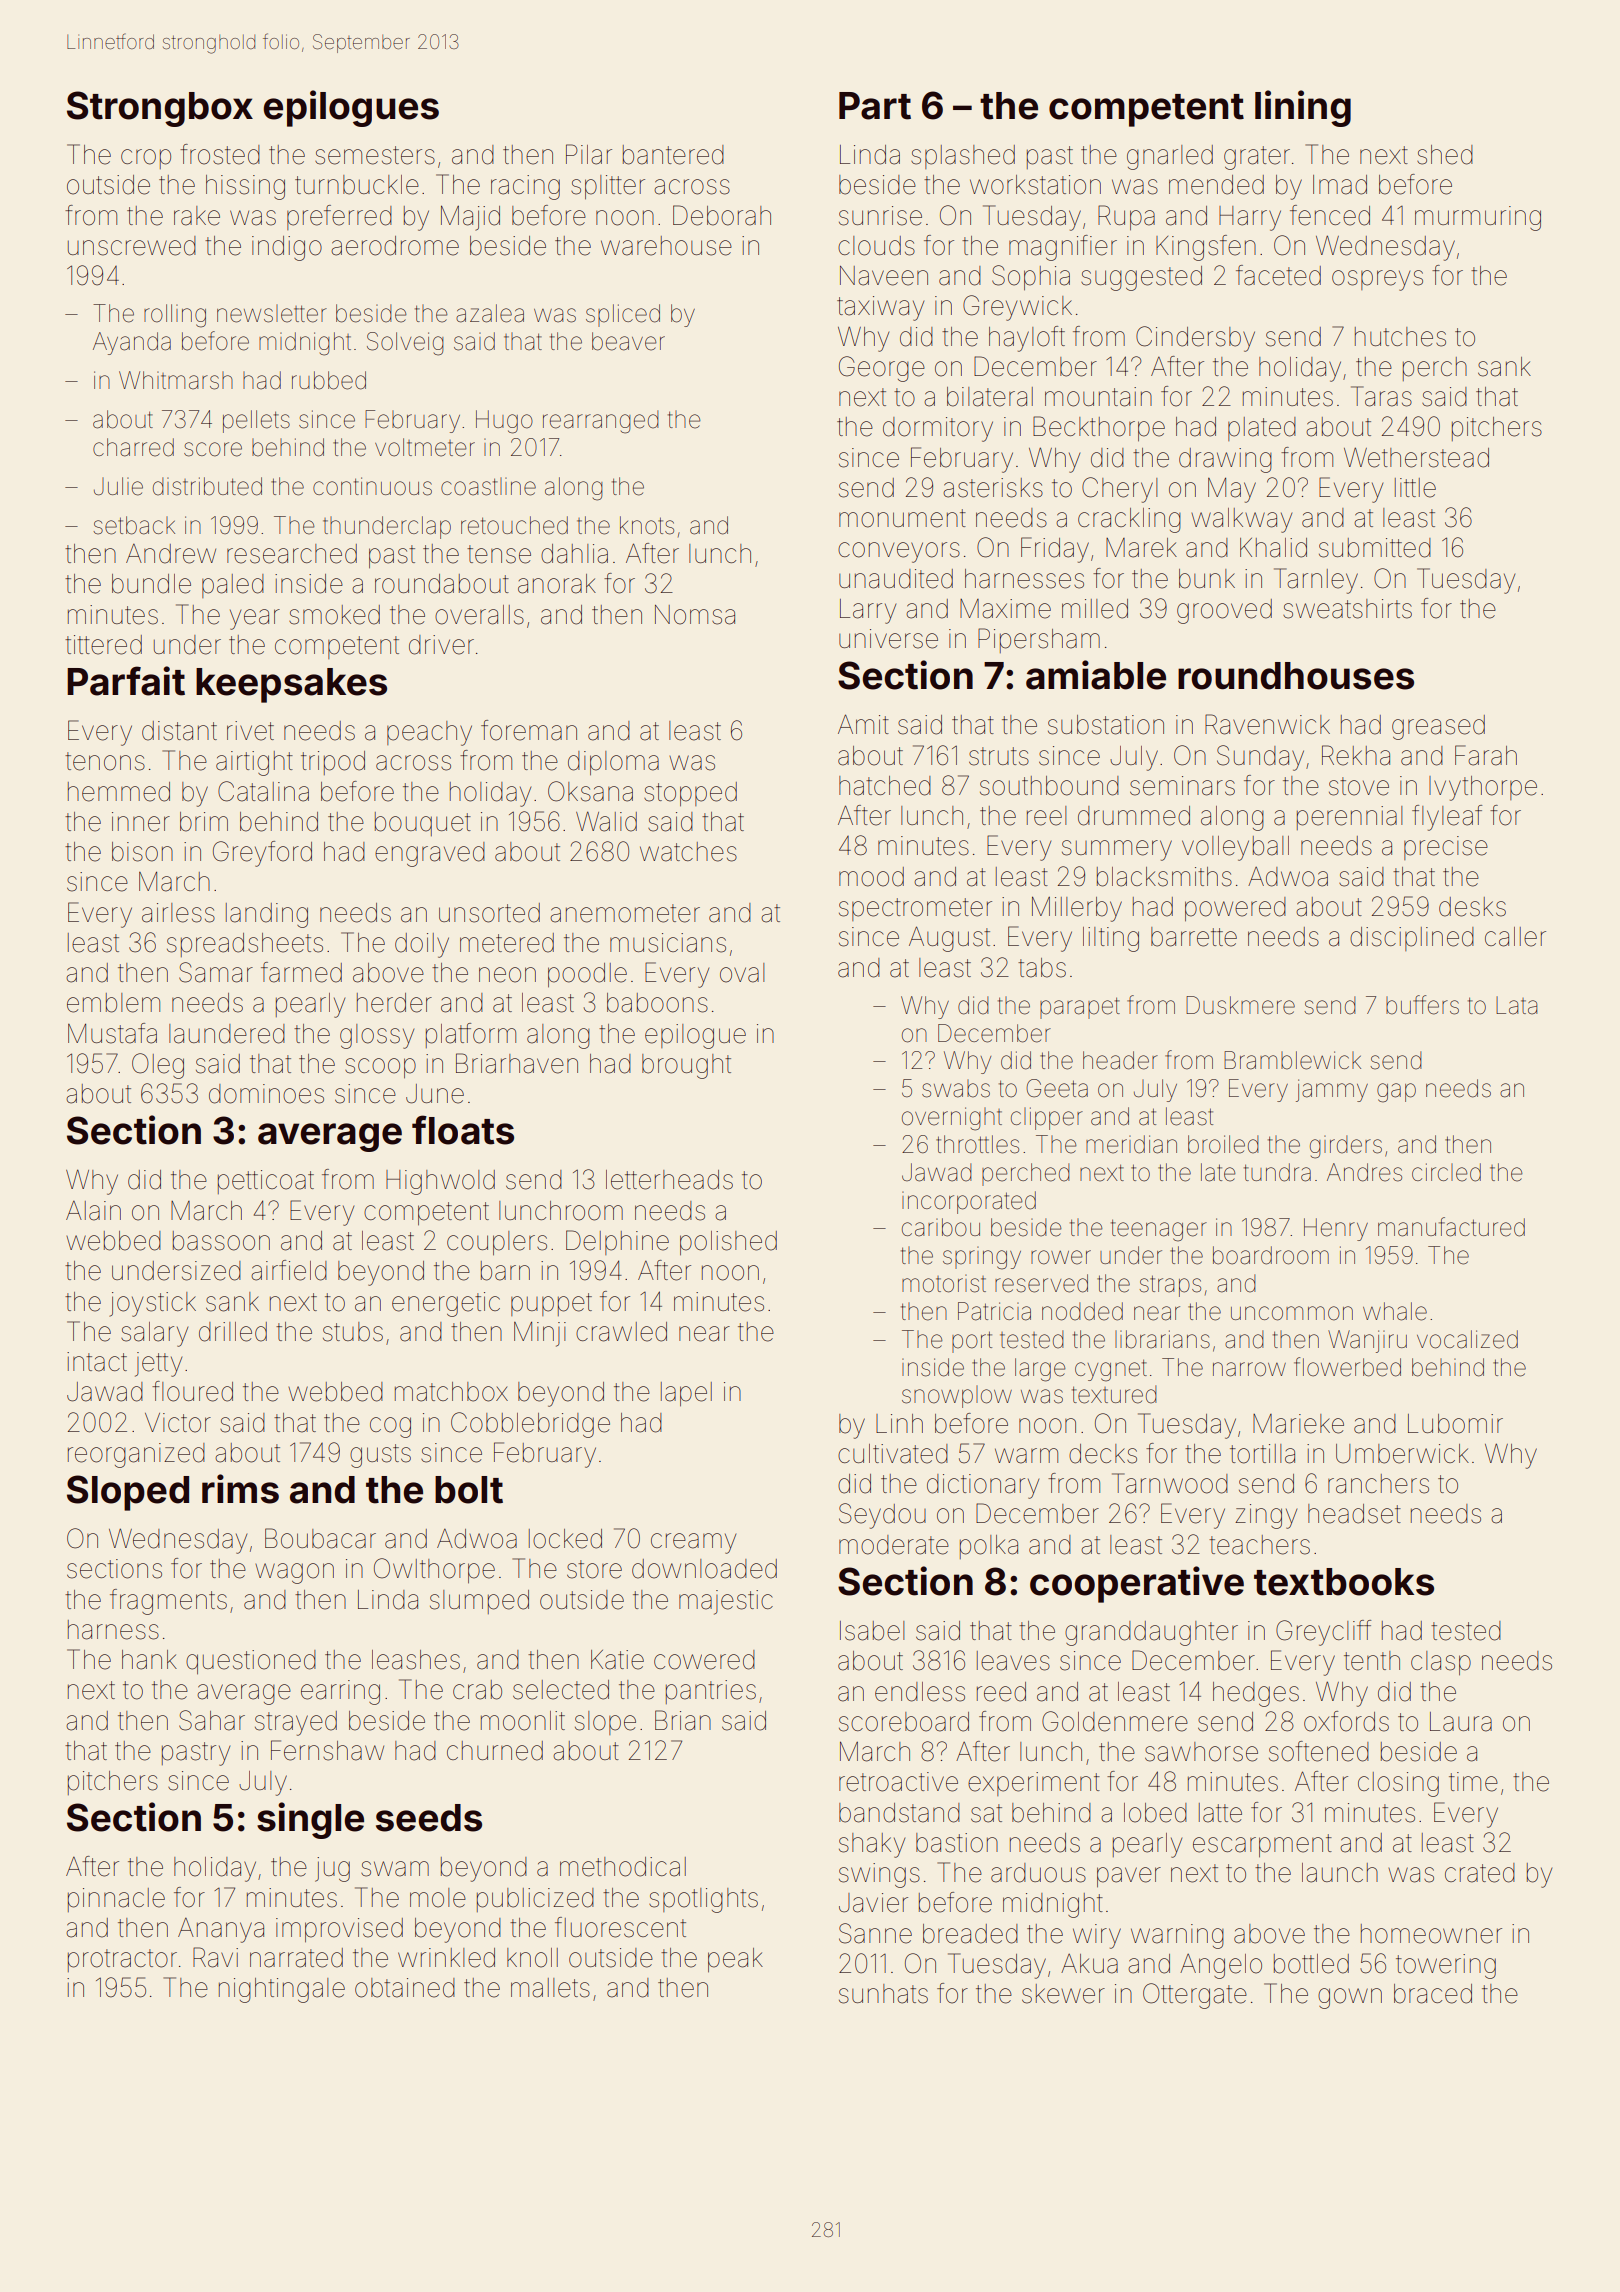 Image resolution: width=1620 pixels, height=2292 pixels. Describe the element at coordinates (1347, 609) in the image. I see `sweatshirts` at that location.
